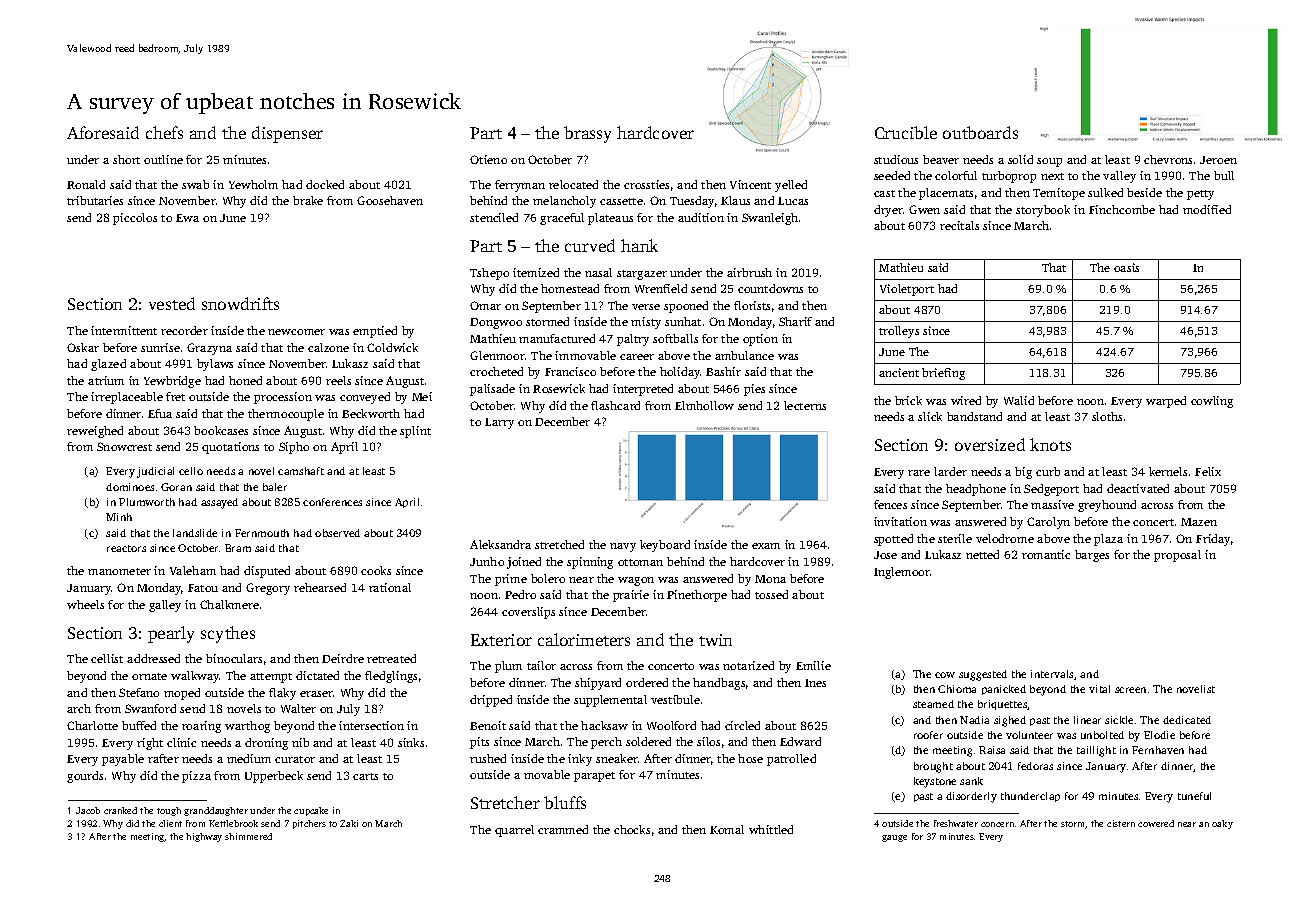 This document has height=924, width=1308. I want to click on stretched, so click(559, 544).
